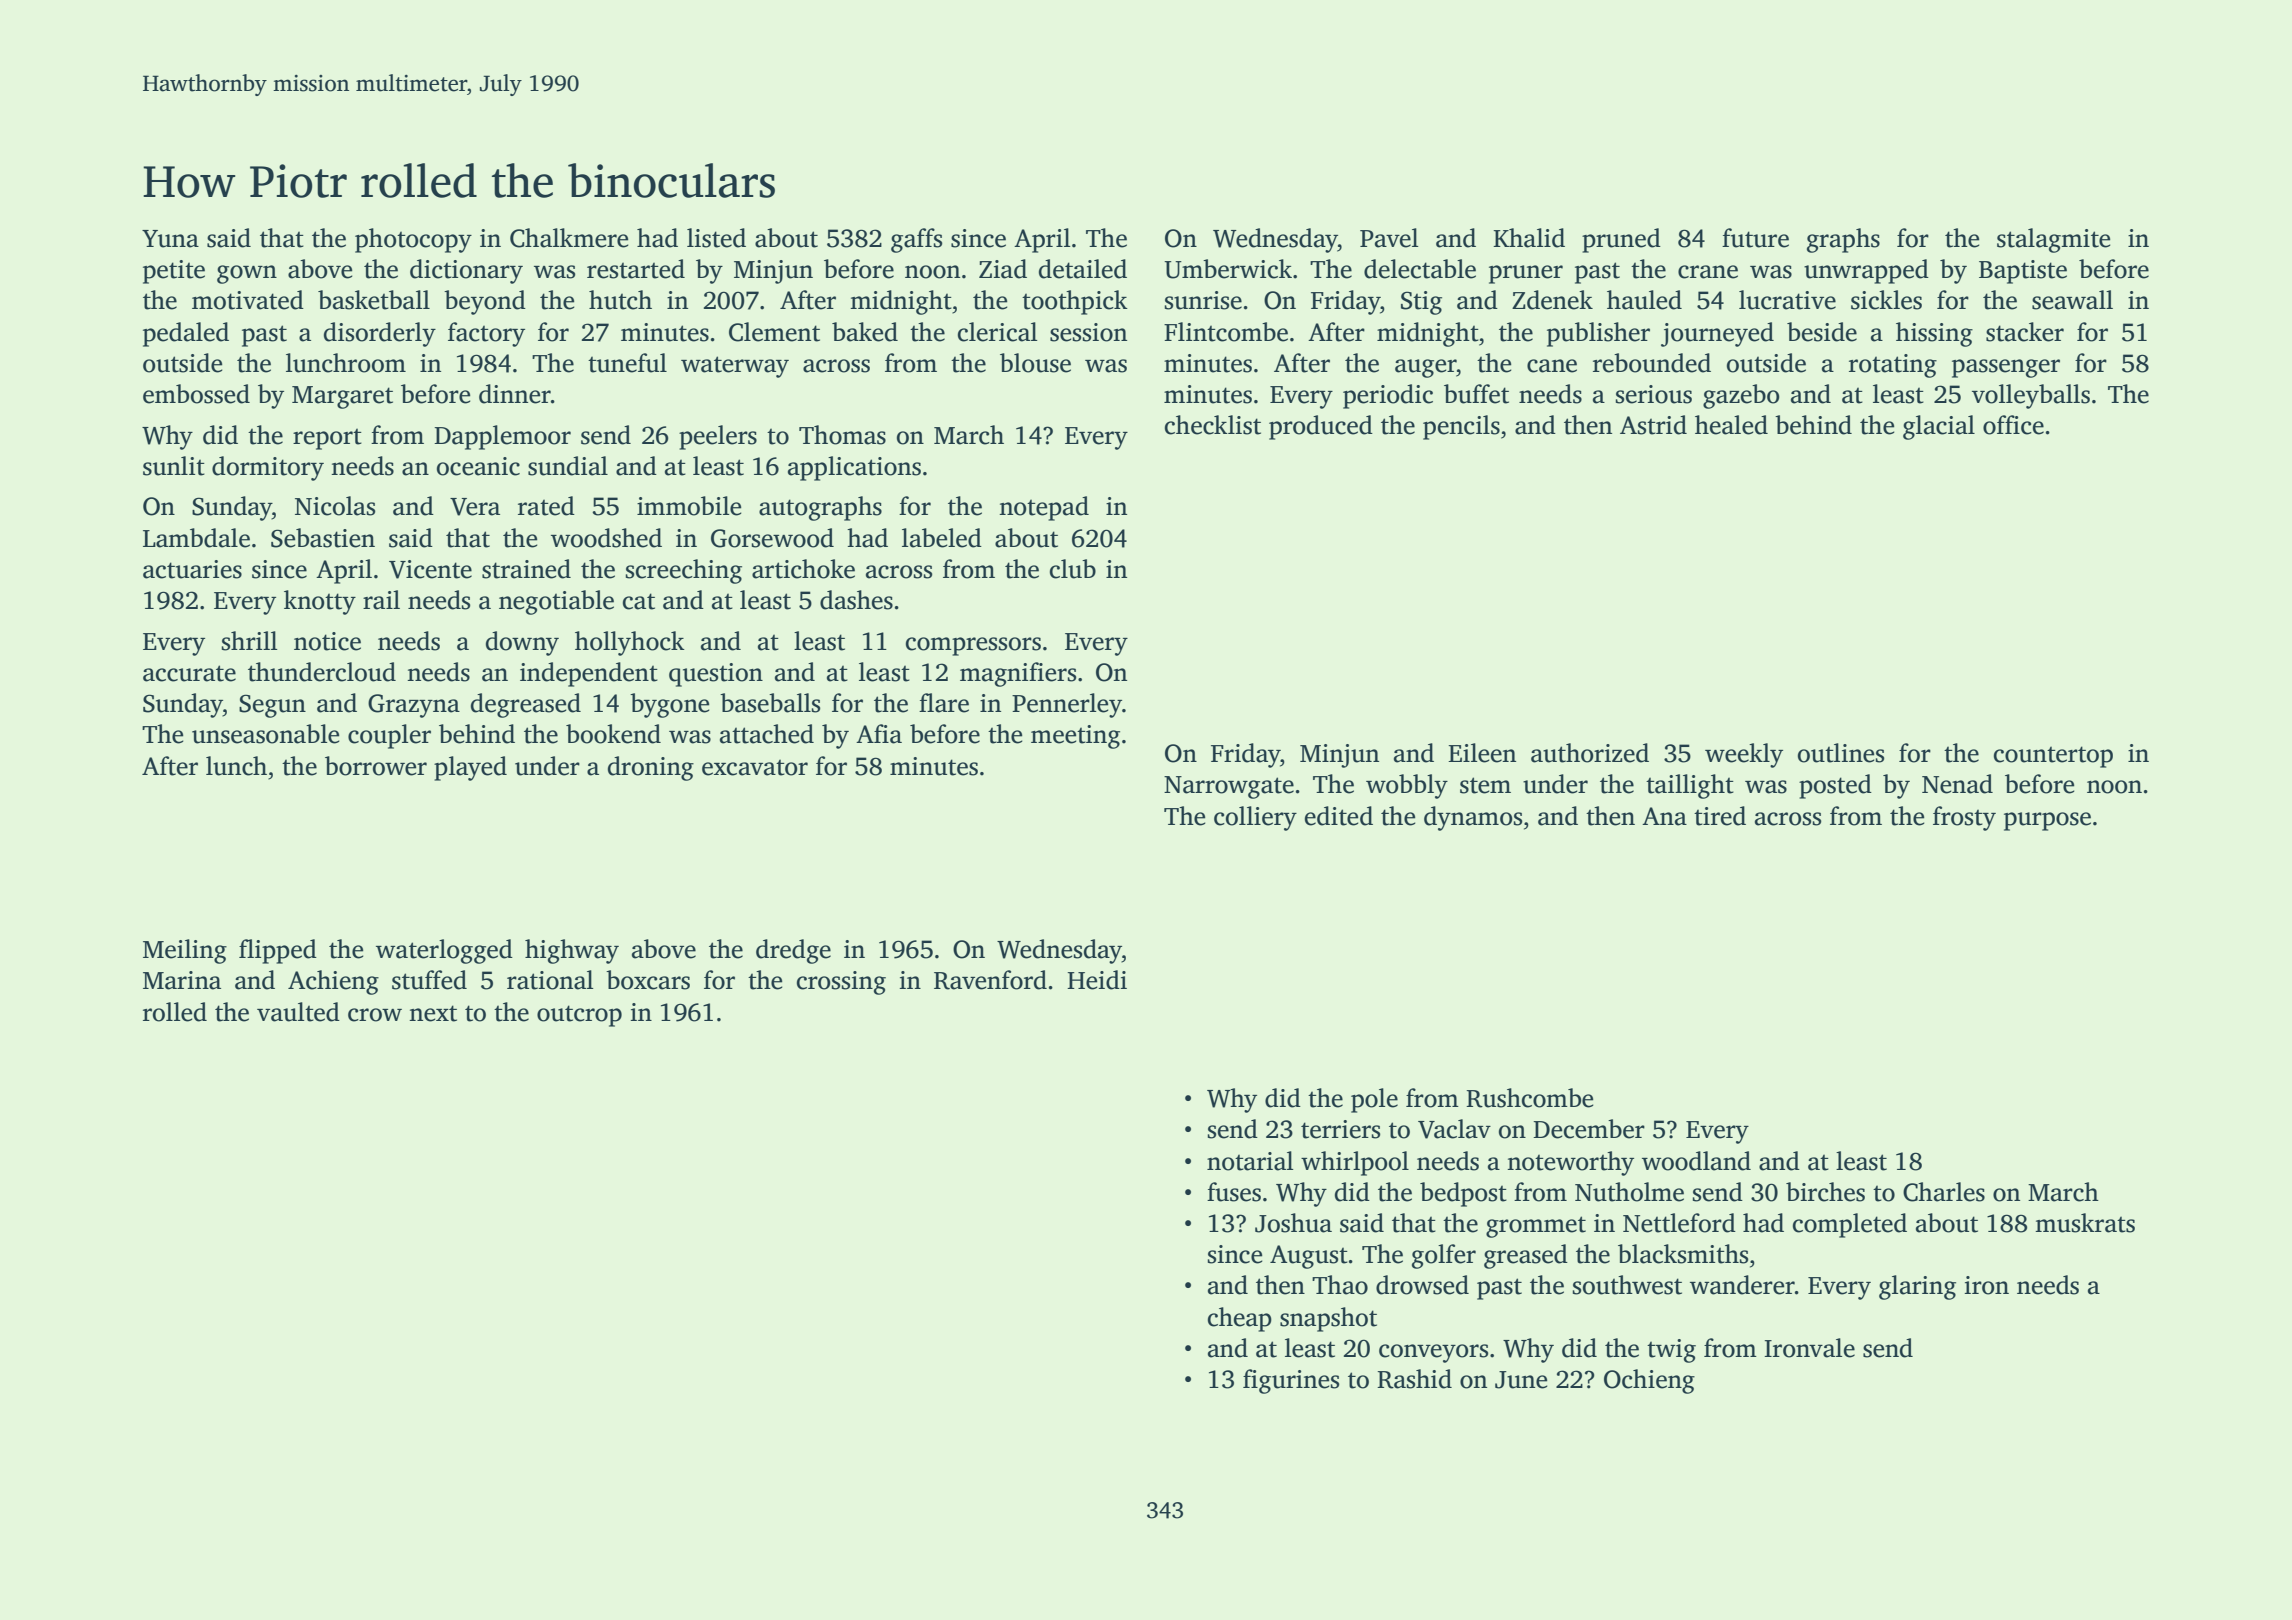  I want to click on Meiling, so click(185, 951).
